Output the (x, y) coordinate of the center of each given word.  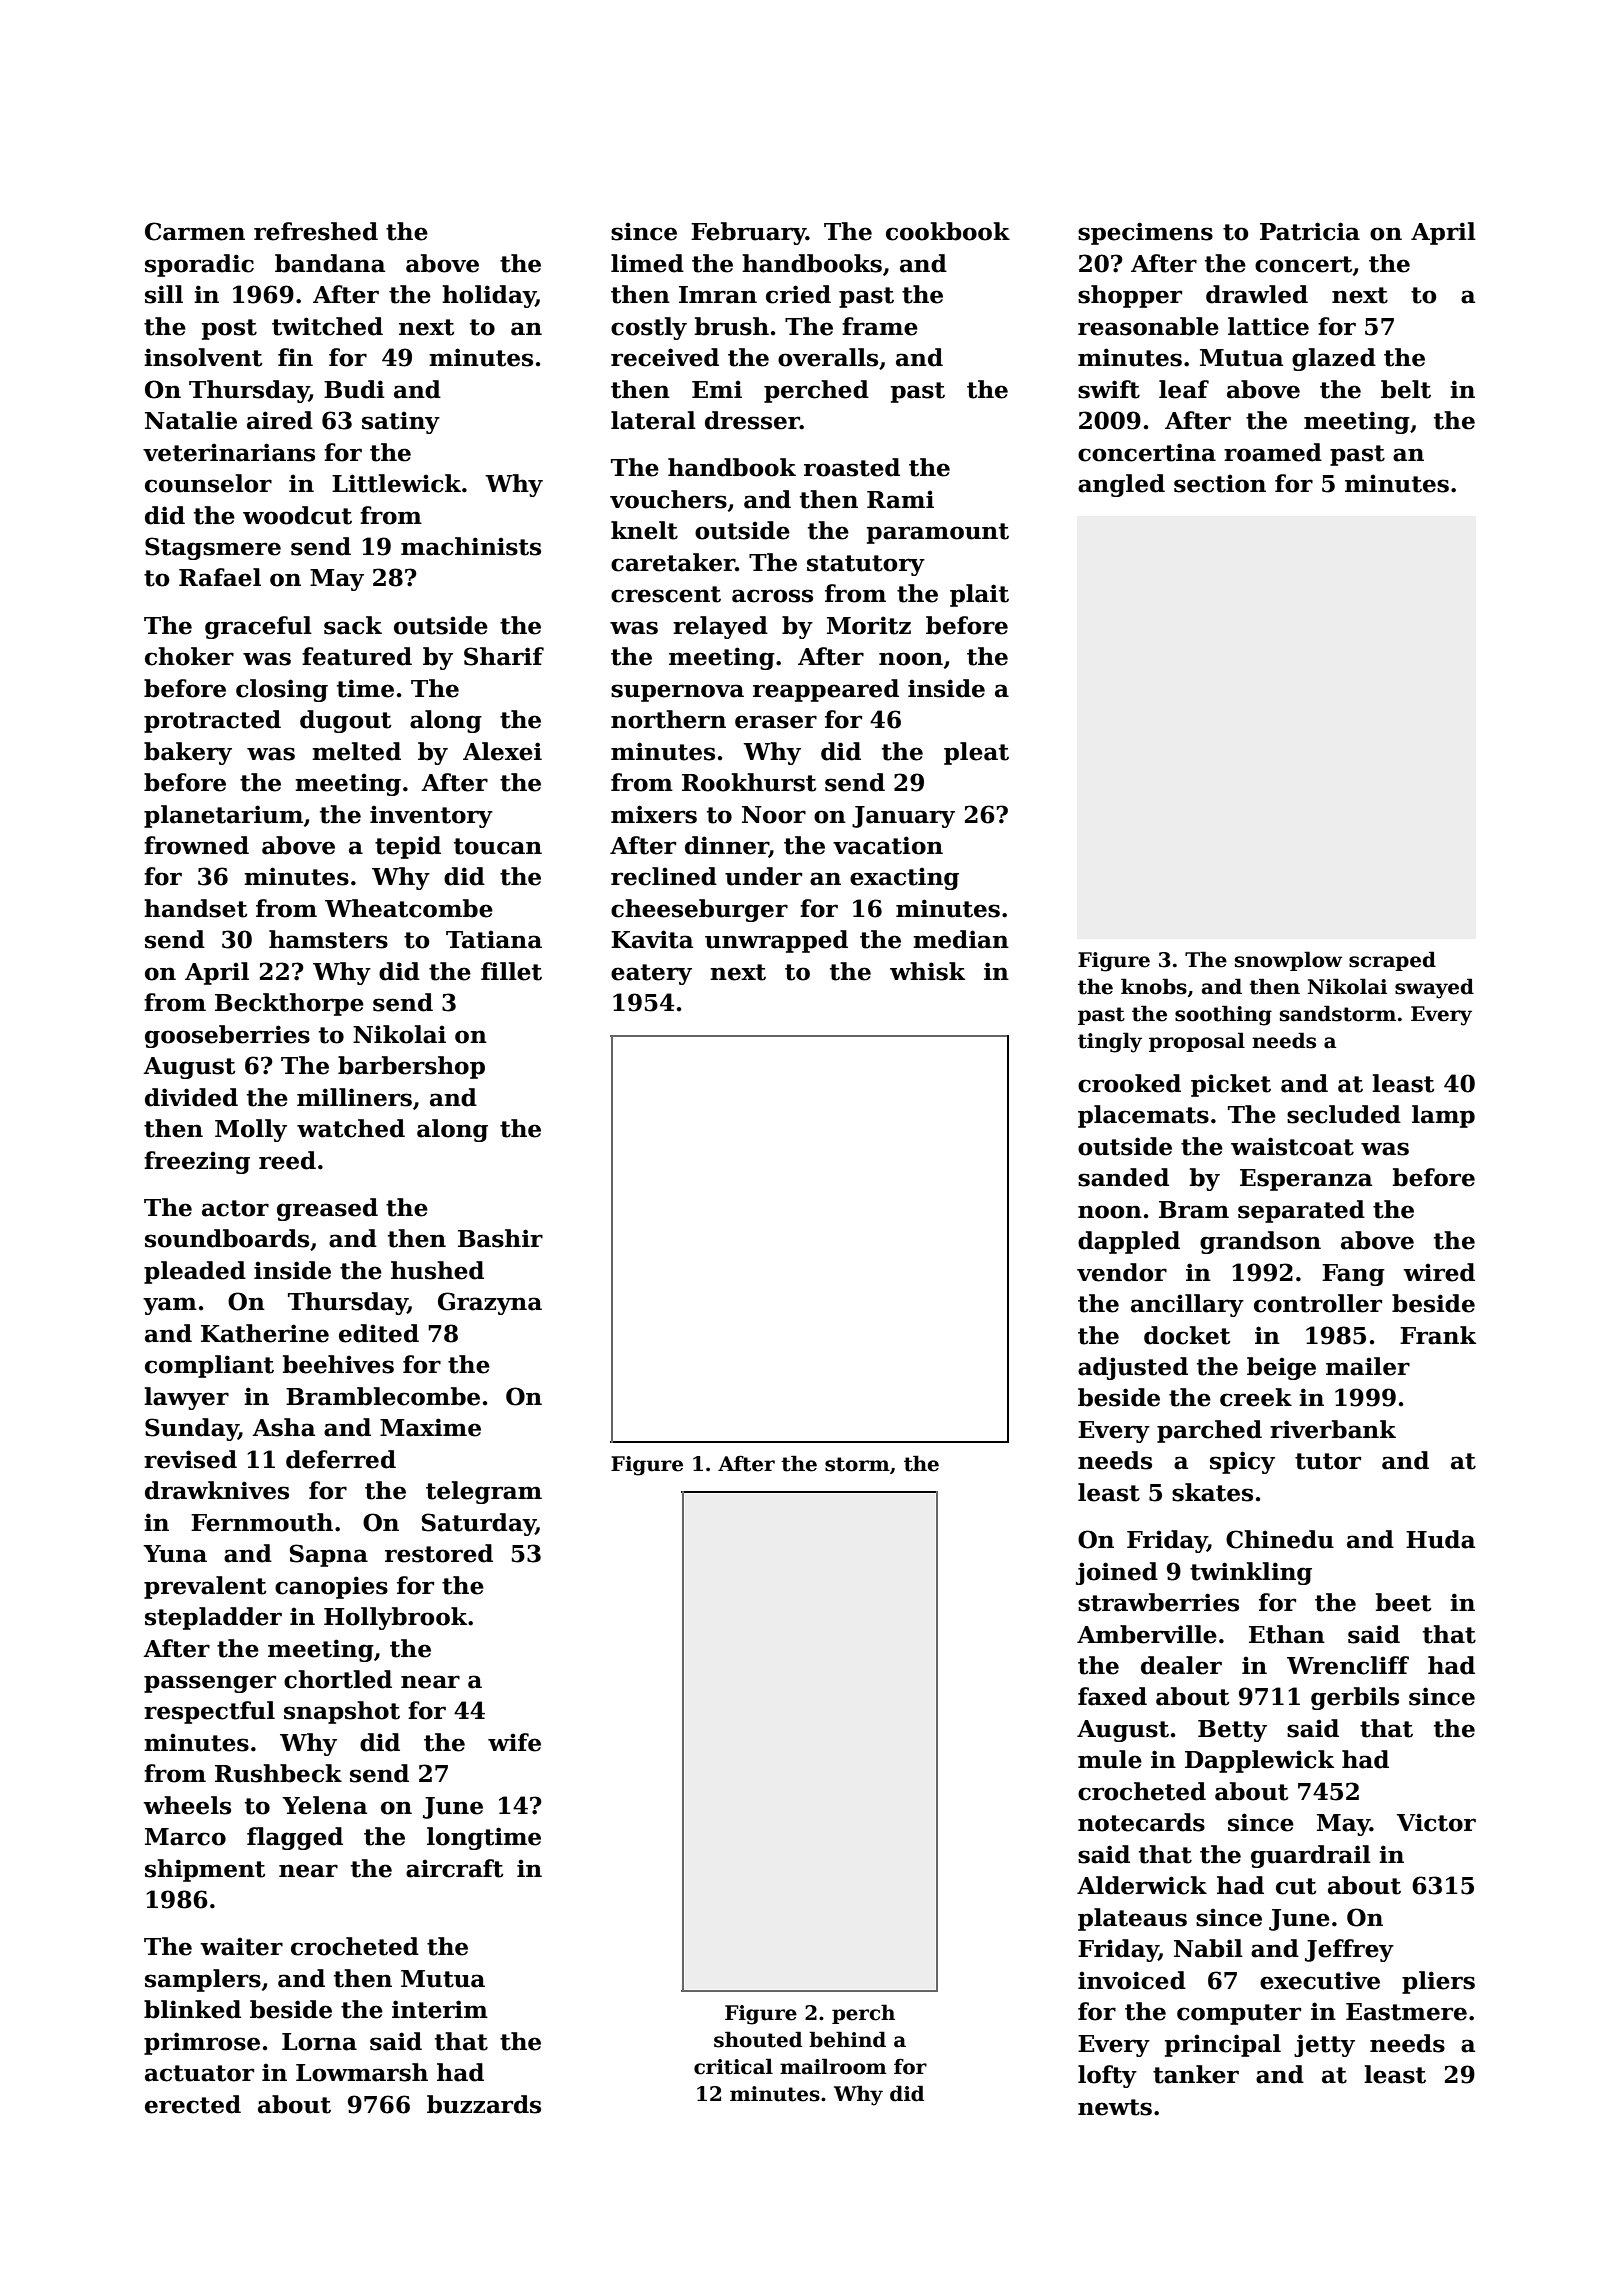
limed (647, 263)
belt (1406, 389)
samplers (203, 1980)
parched (1209, 1431)
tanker (1196, 2074)
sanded (1123, 1177)
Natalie (191, 420)
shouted (758, 2039)
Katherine (265, 1333)
